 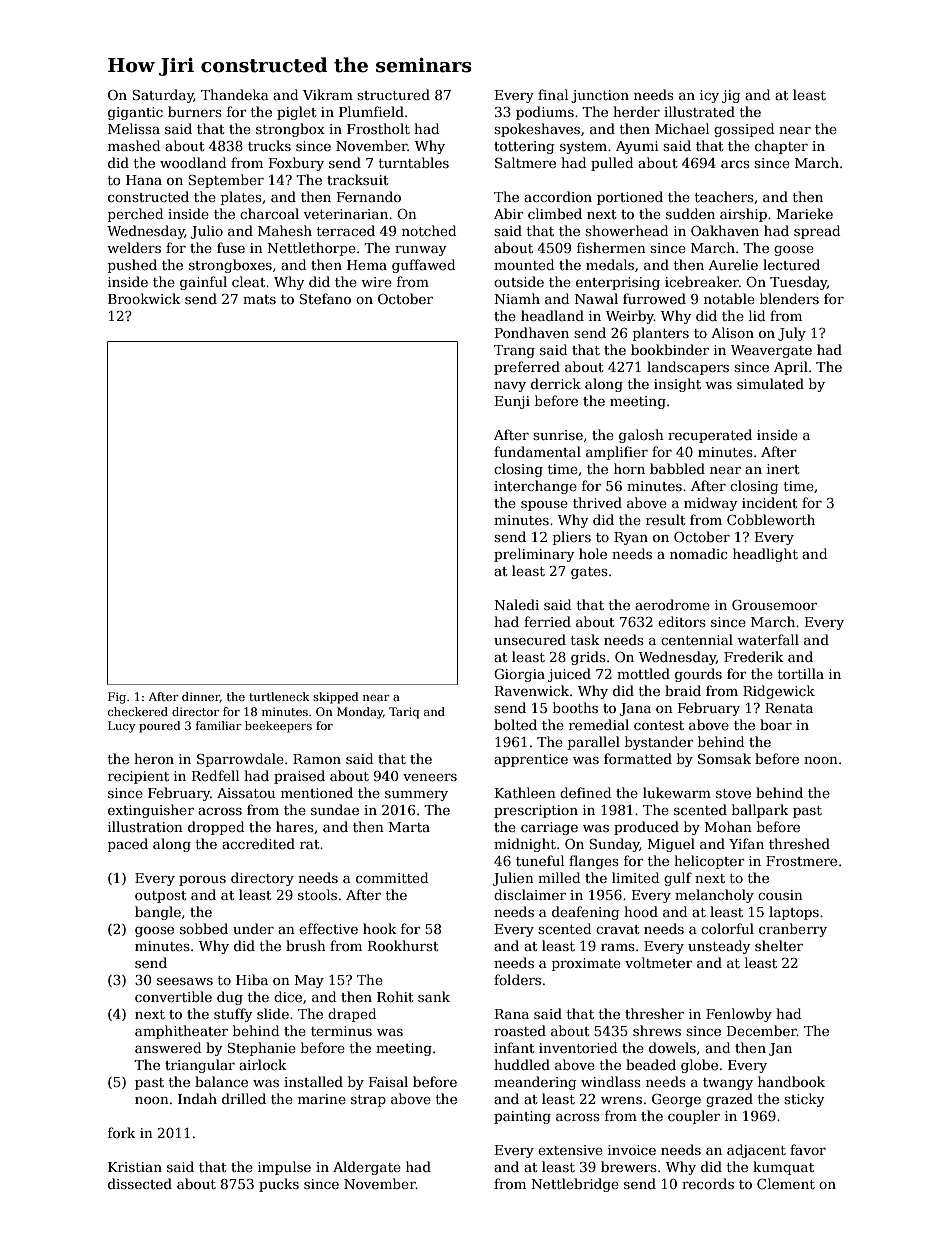 What do you see at coordinates (754, 656) in the document?
I see `Frederik` at bounding box center [754, 656].
